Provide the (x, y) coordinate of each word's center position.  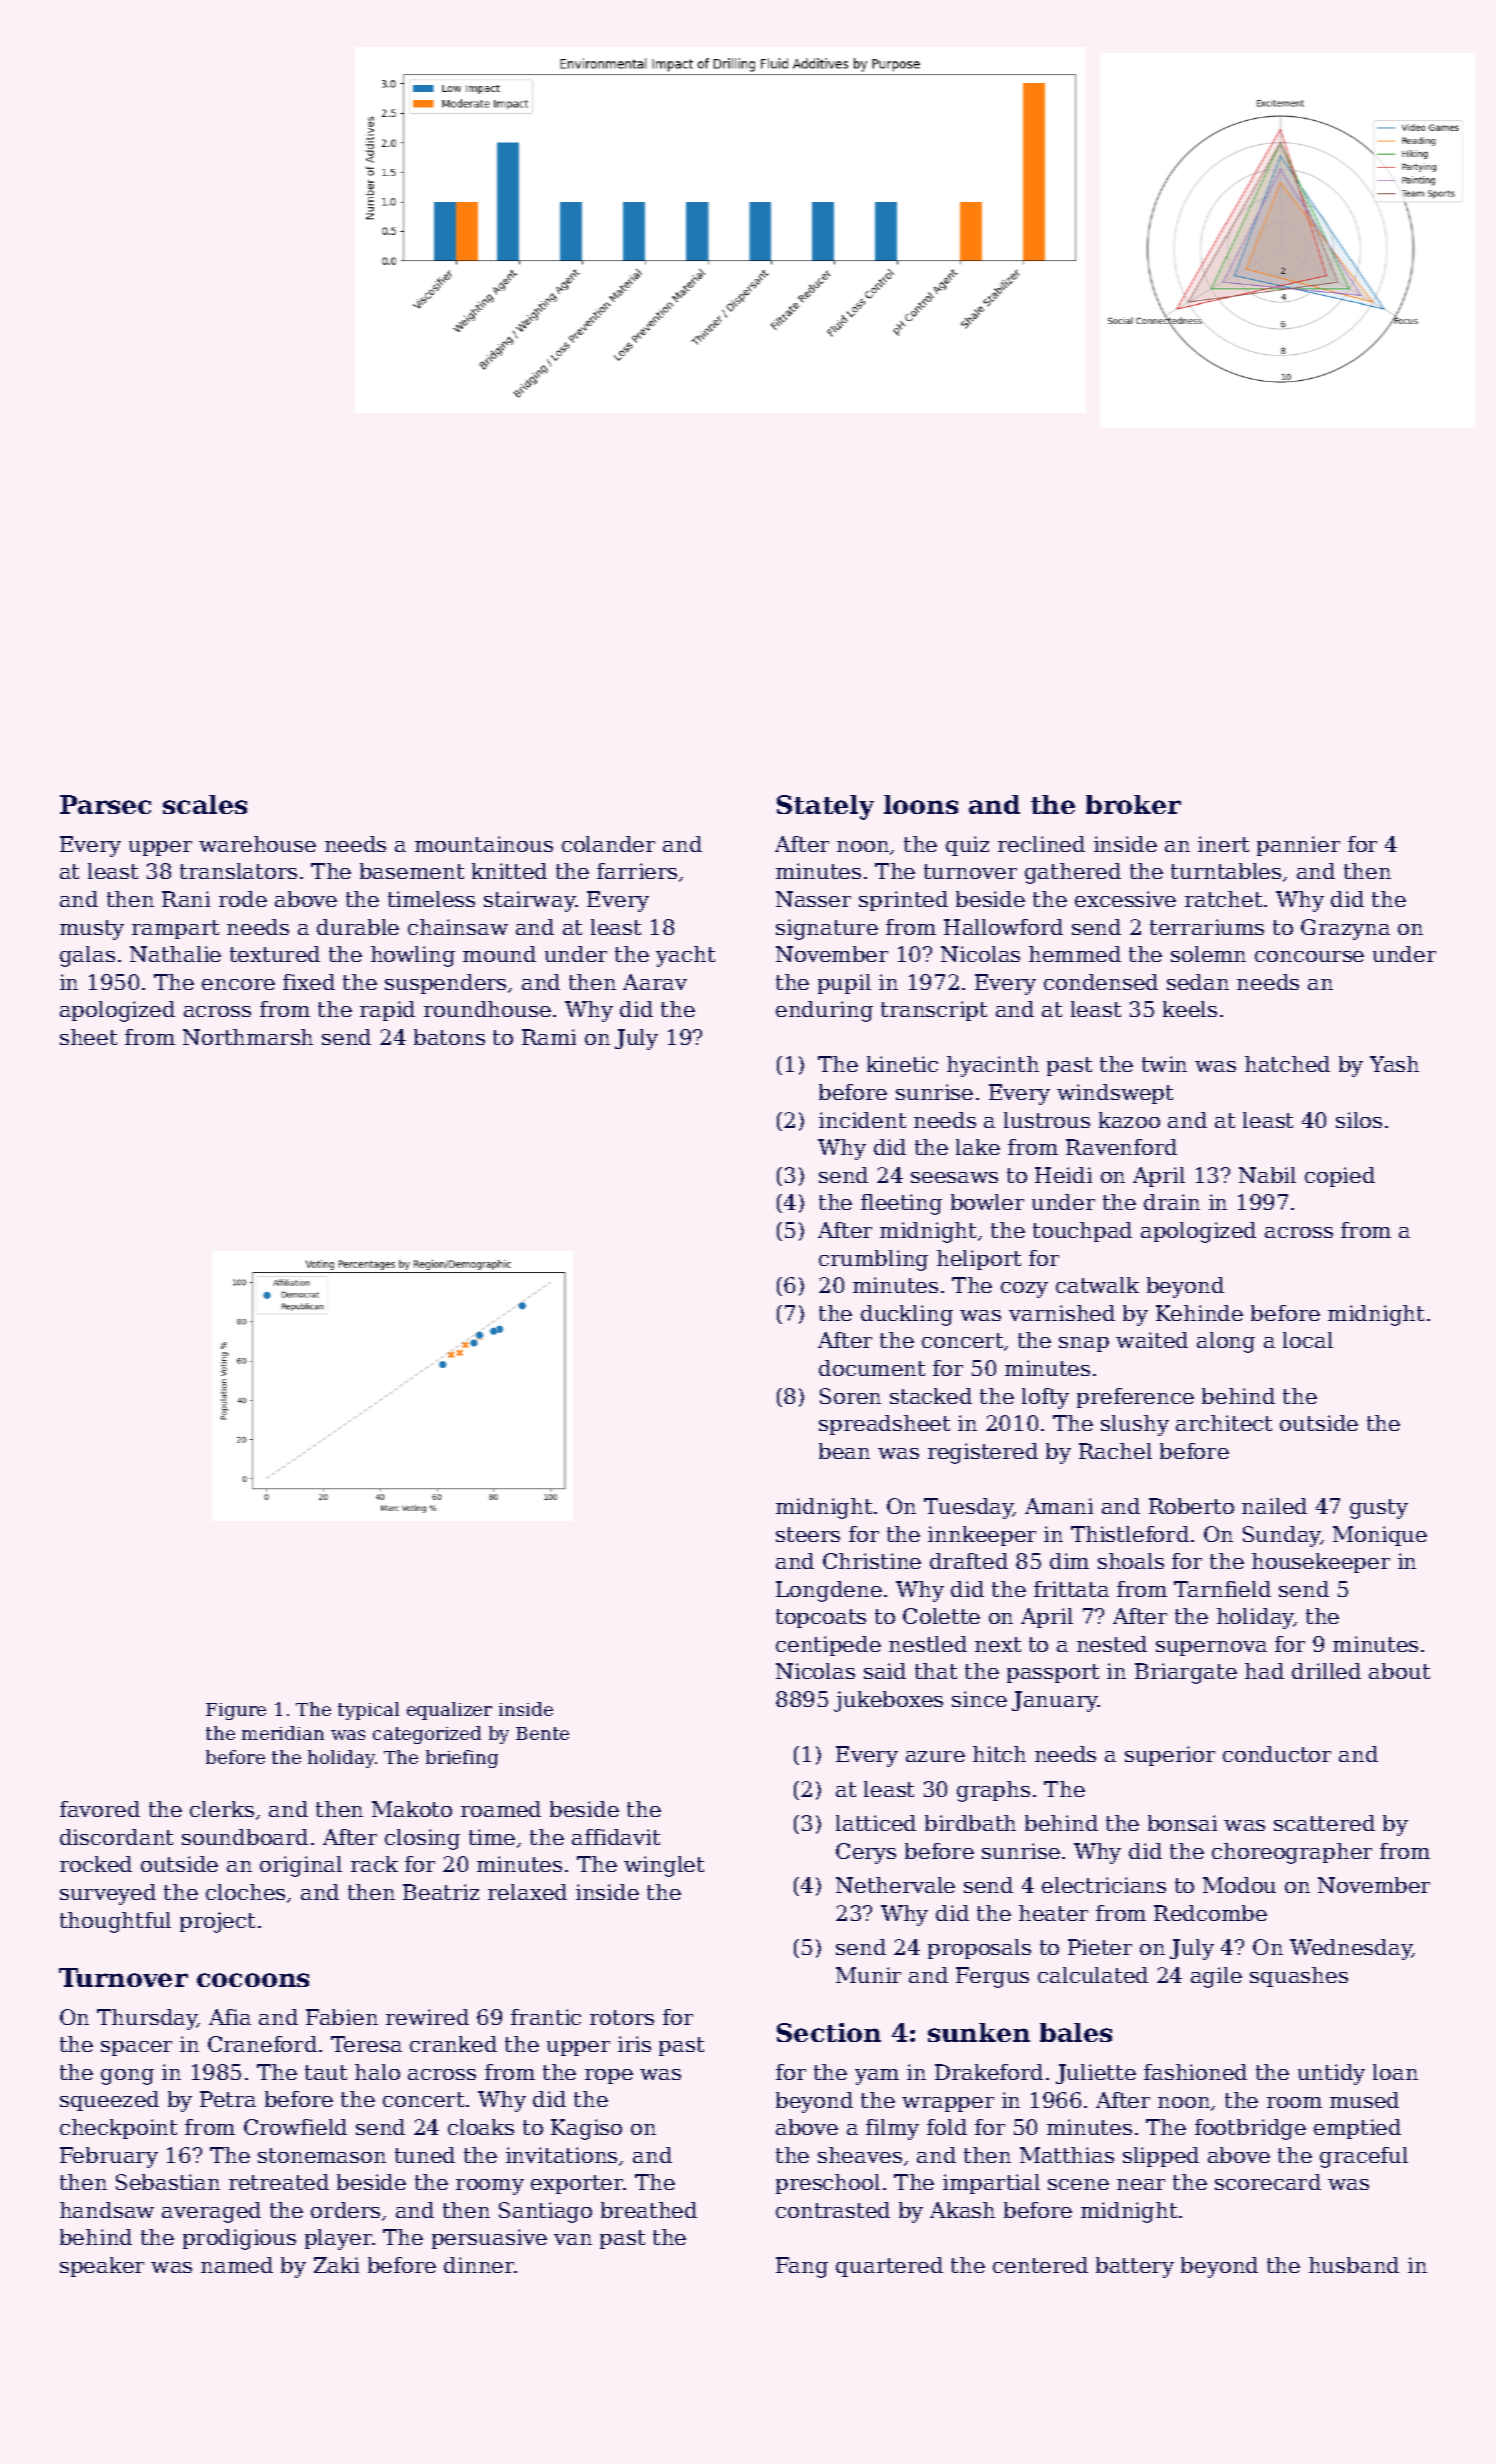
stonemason (322, 2155)
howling (413, 956)
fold (947, 2127)
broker (1133, 804)
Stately (825, 807)
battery (1135, 2267)
